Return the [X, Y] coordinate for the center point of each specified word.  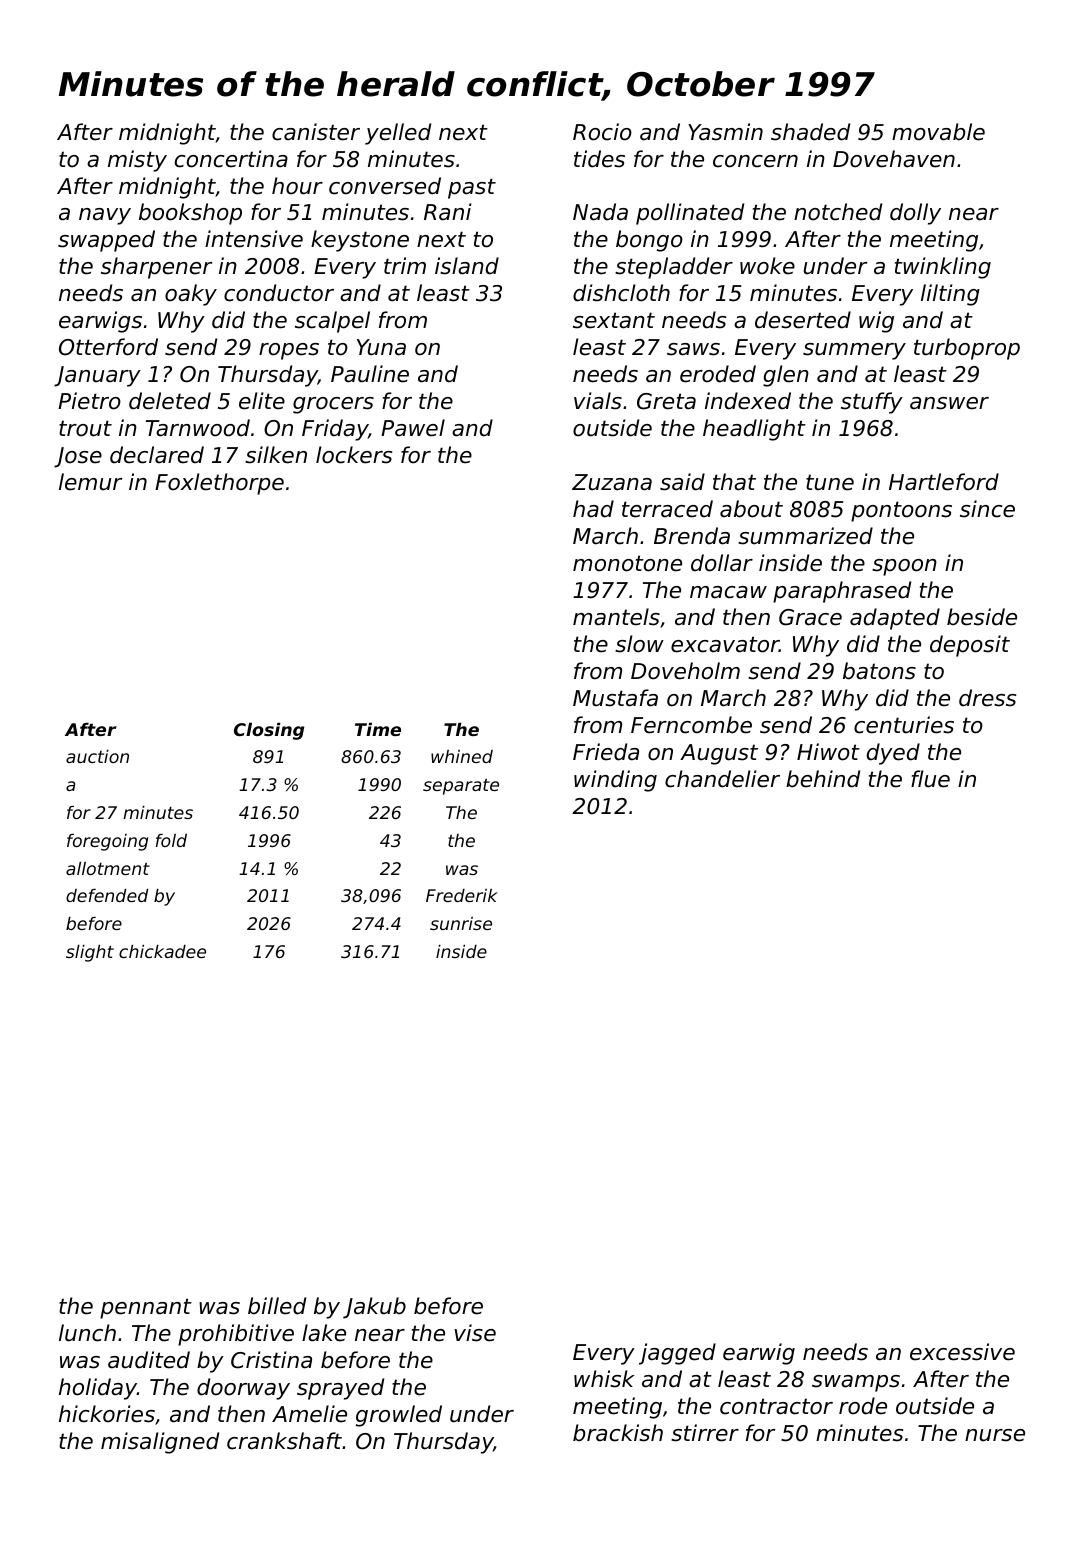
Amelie [309, 1414]
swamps [856, 1383]
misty [137, 161]
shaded [810, 132]
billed [277, 1306]
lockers [354, 455]
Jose [78, 457]
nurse [995, 1435]
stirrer [705, 1433]
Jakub [374, 1308]
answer [949, 403]
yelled [398, 134]
